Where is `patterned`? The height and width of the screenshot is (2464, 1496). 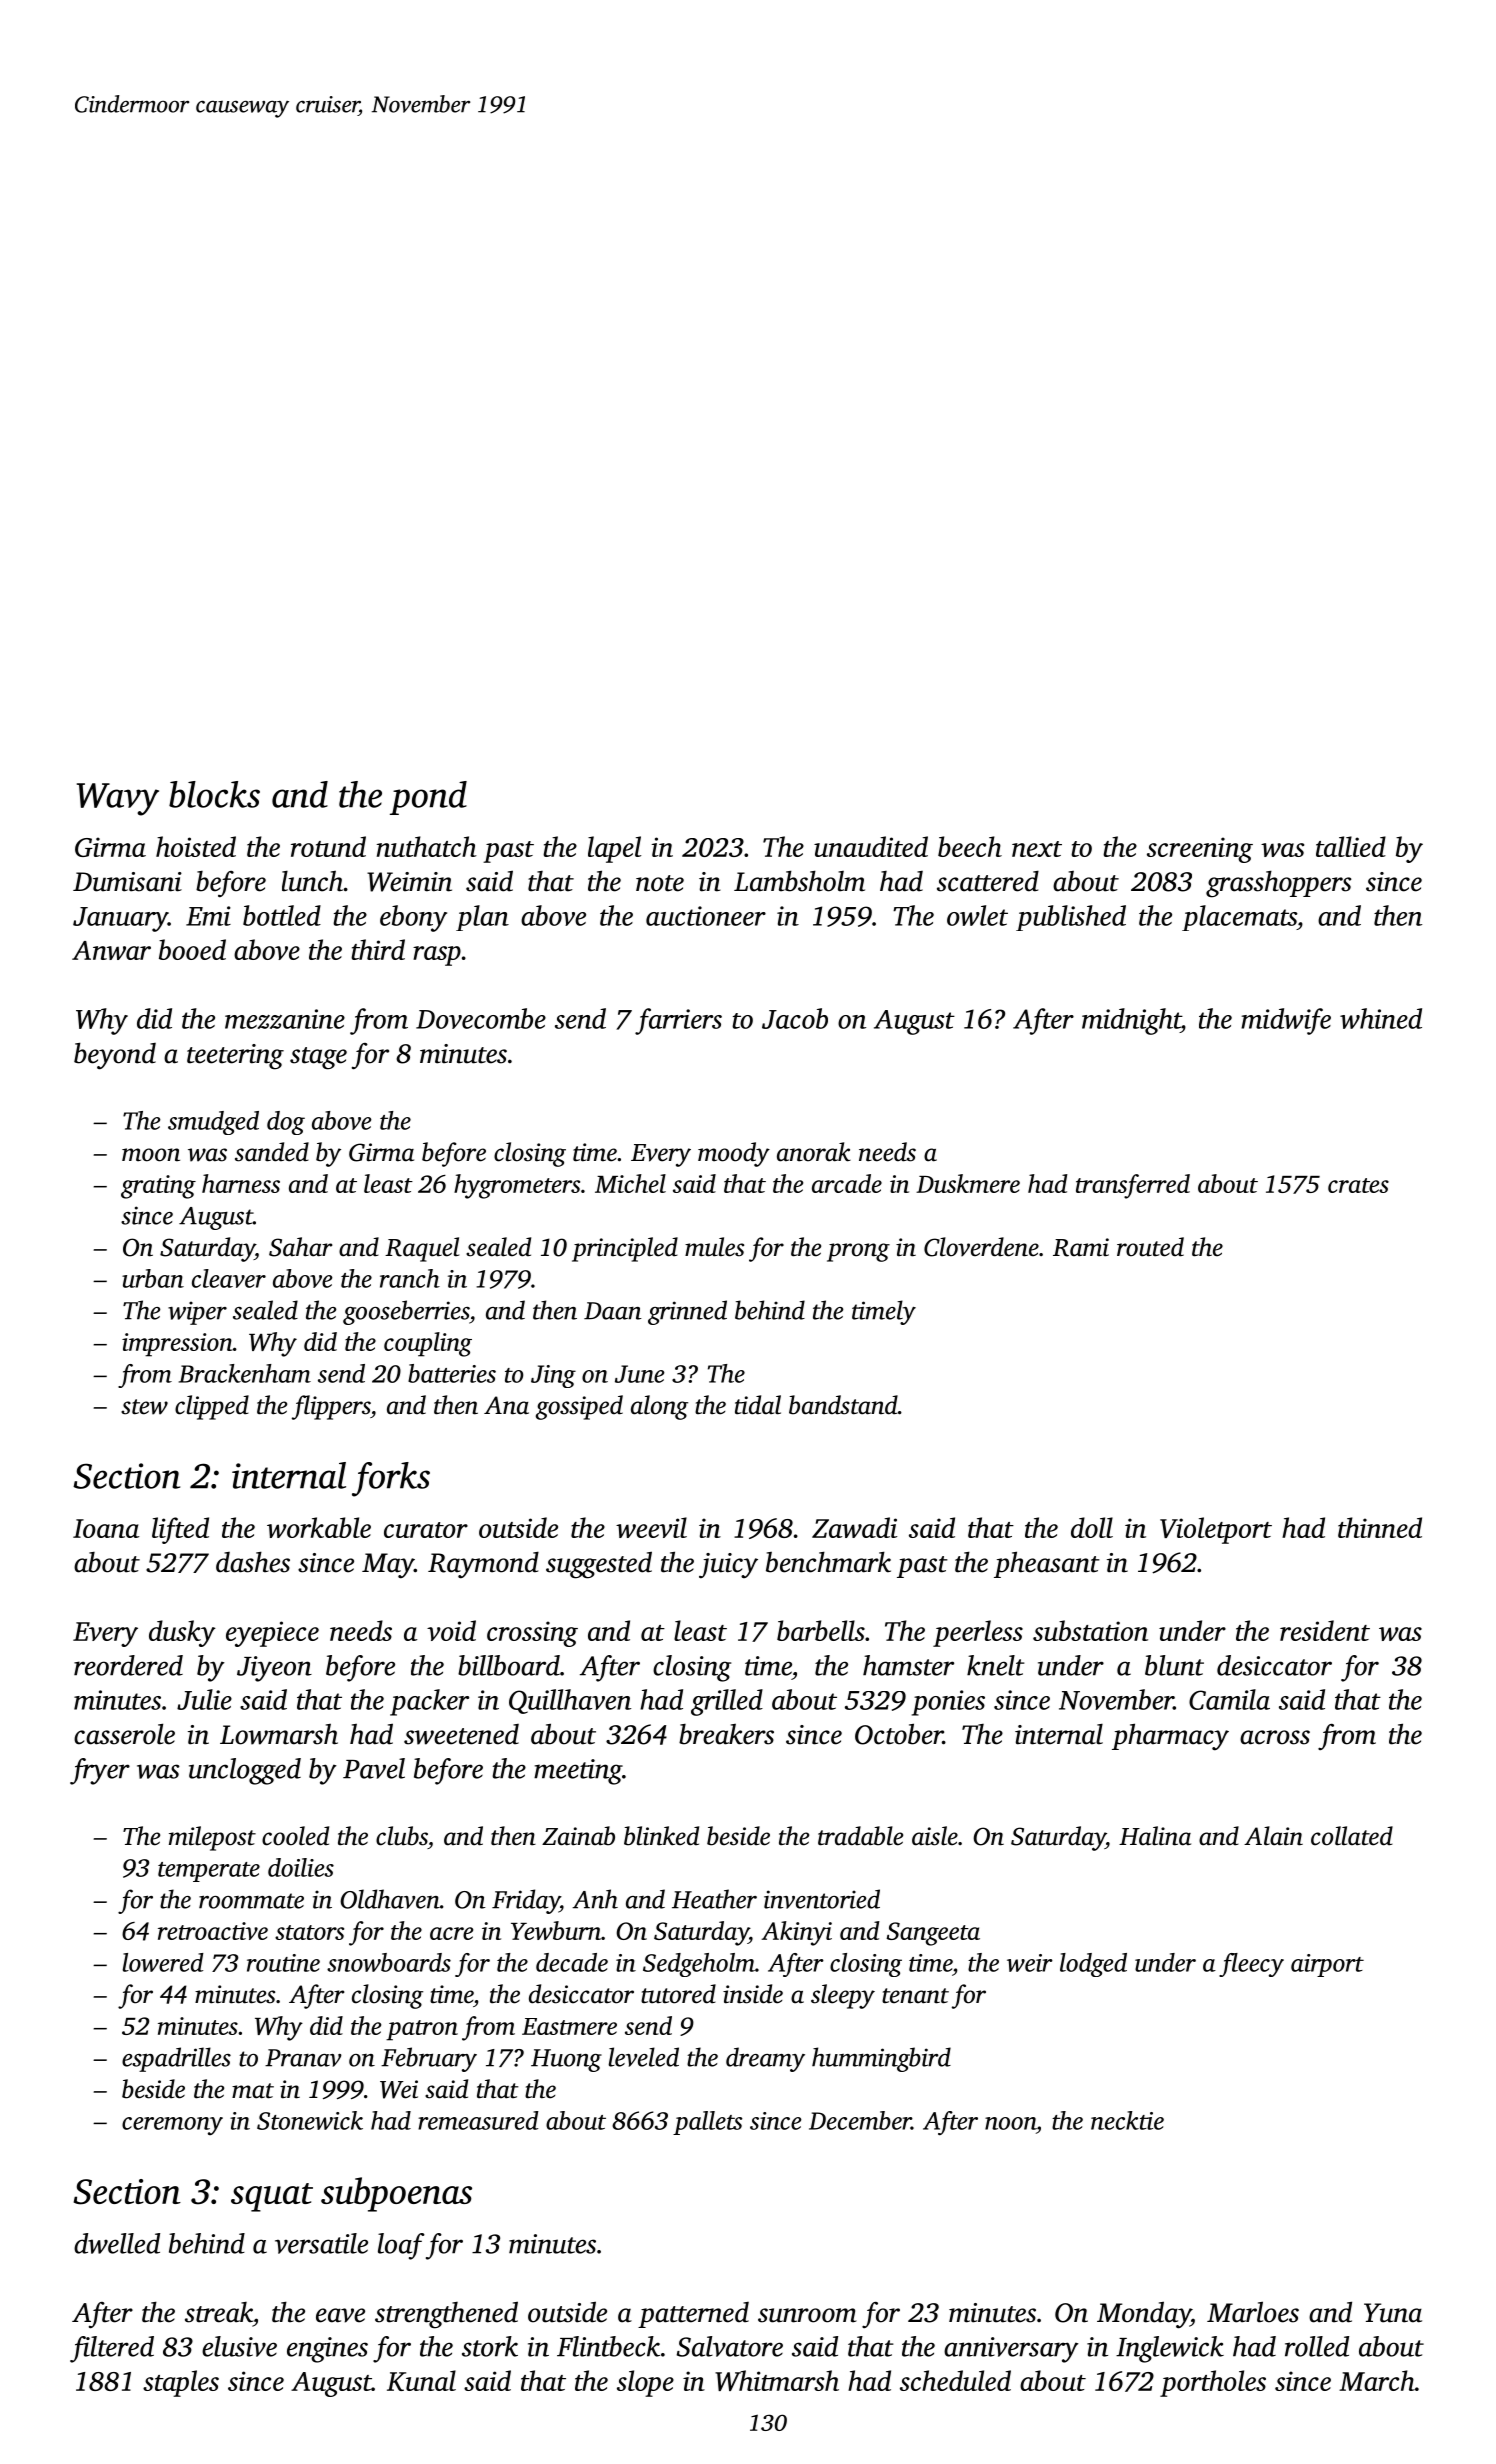 patterned is located at coordinates (693, 2315).
